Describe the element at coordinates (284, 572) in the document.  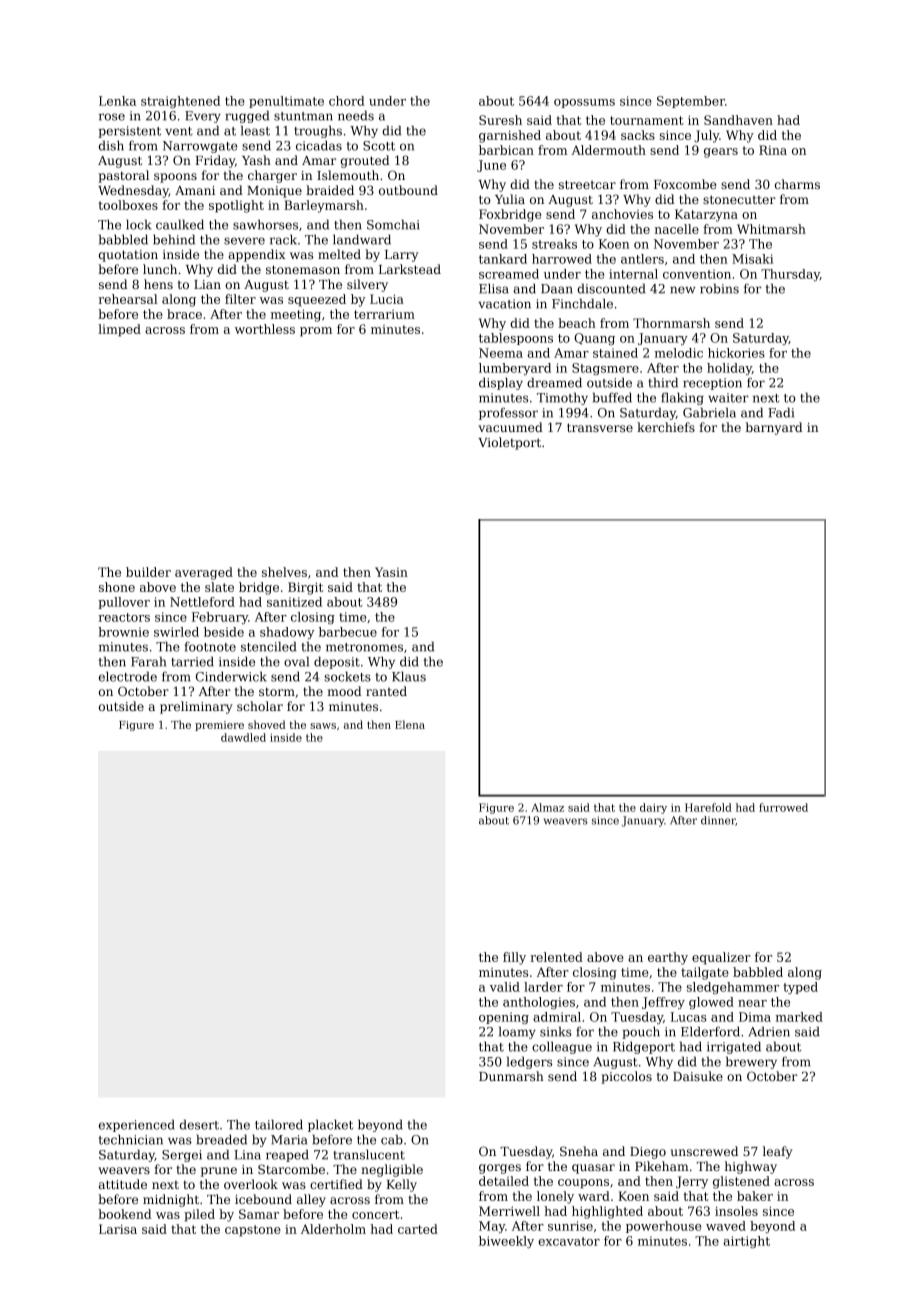
I see `shelves` at that location.
